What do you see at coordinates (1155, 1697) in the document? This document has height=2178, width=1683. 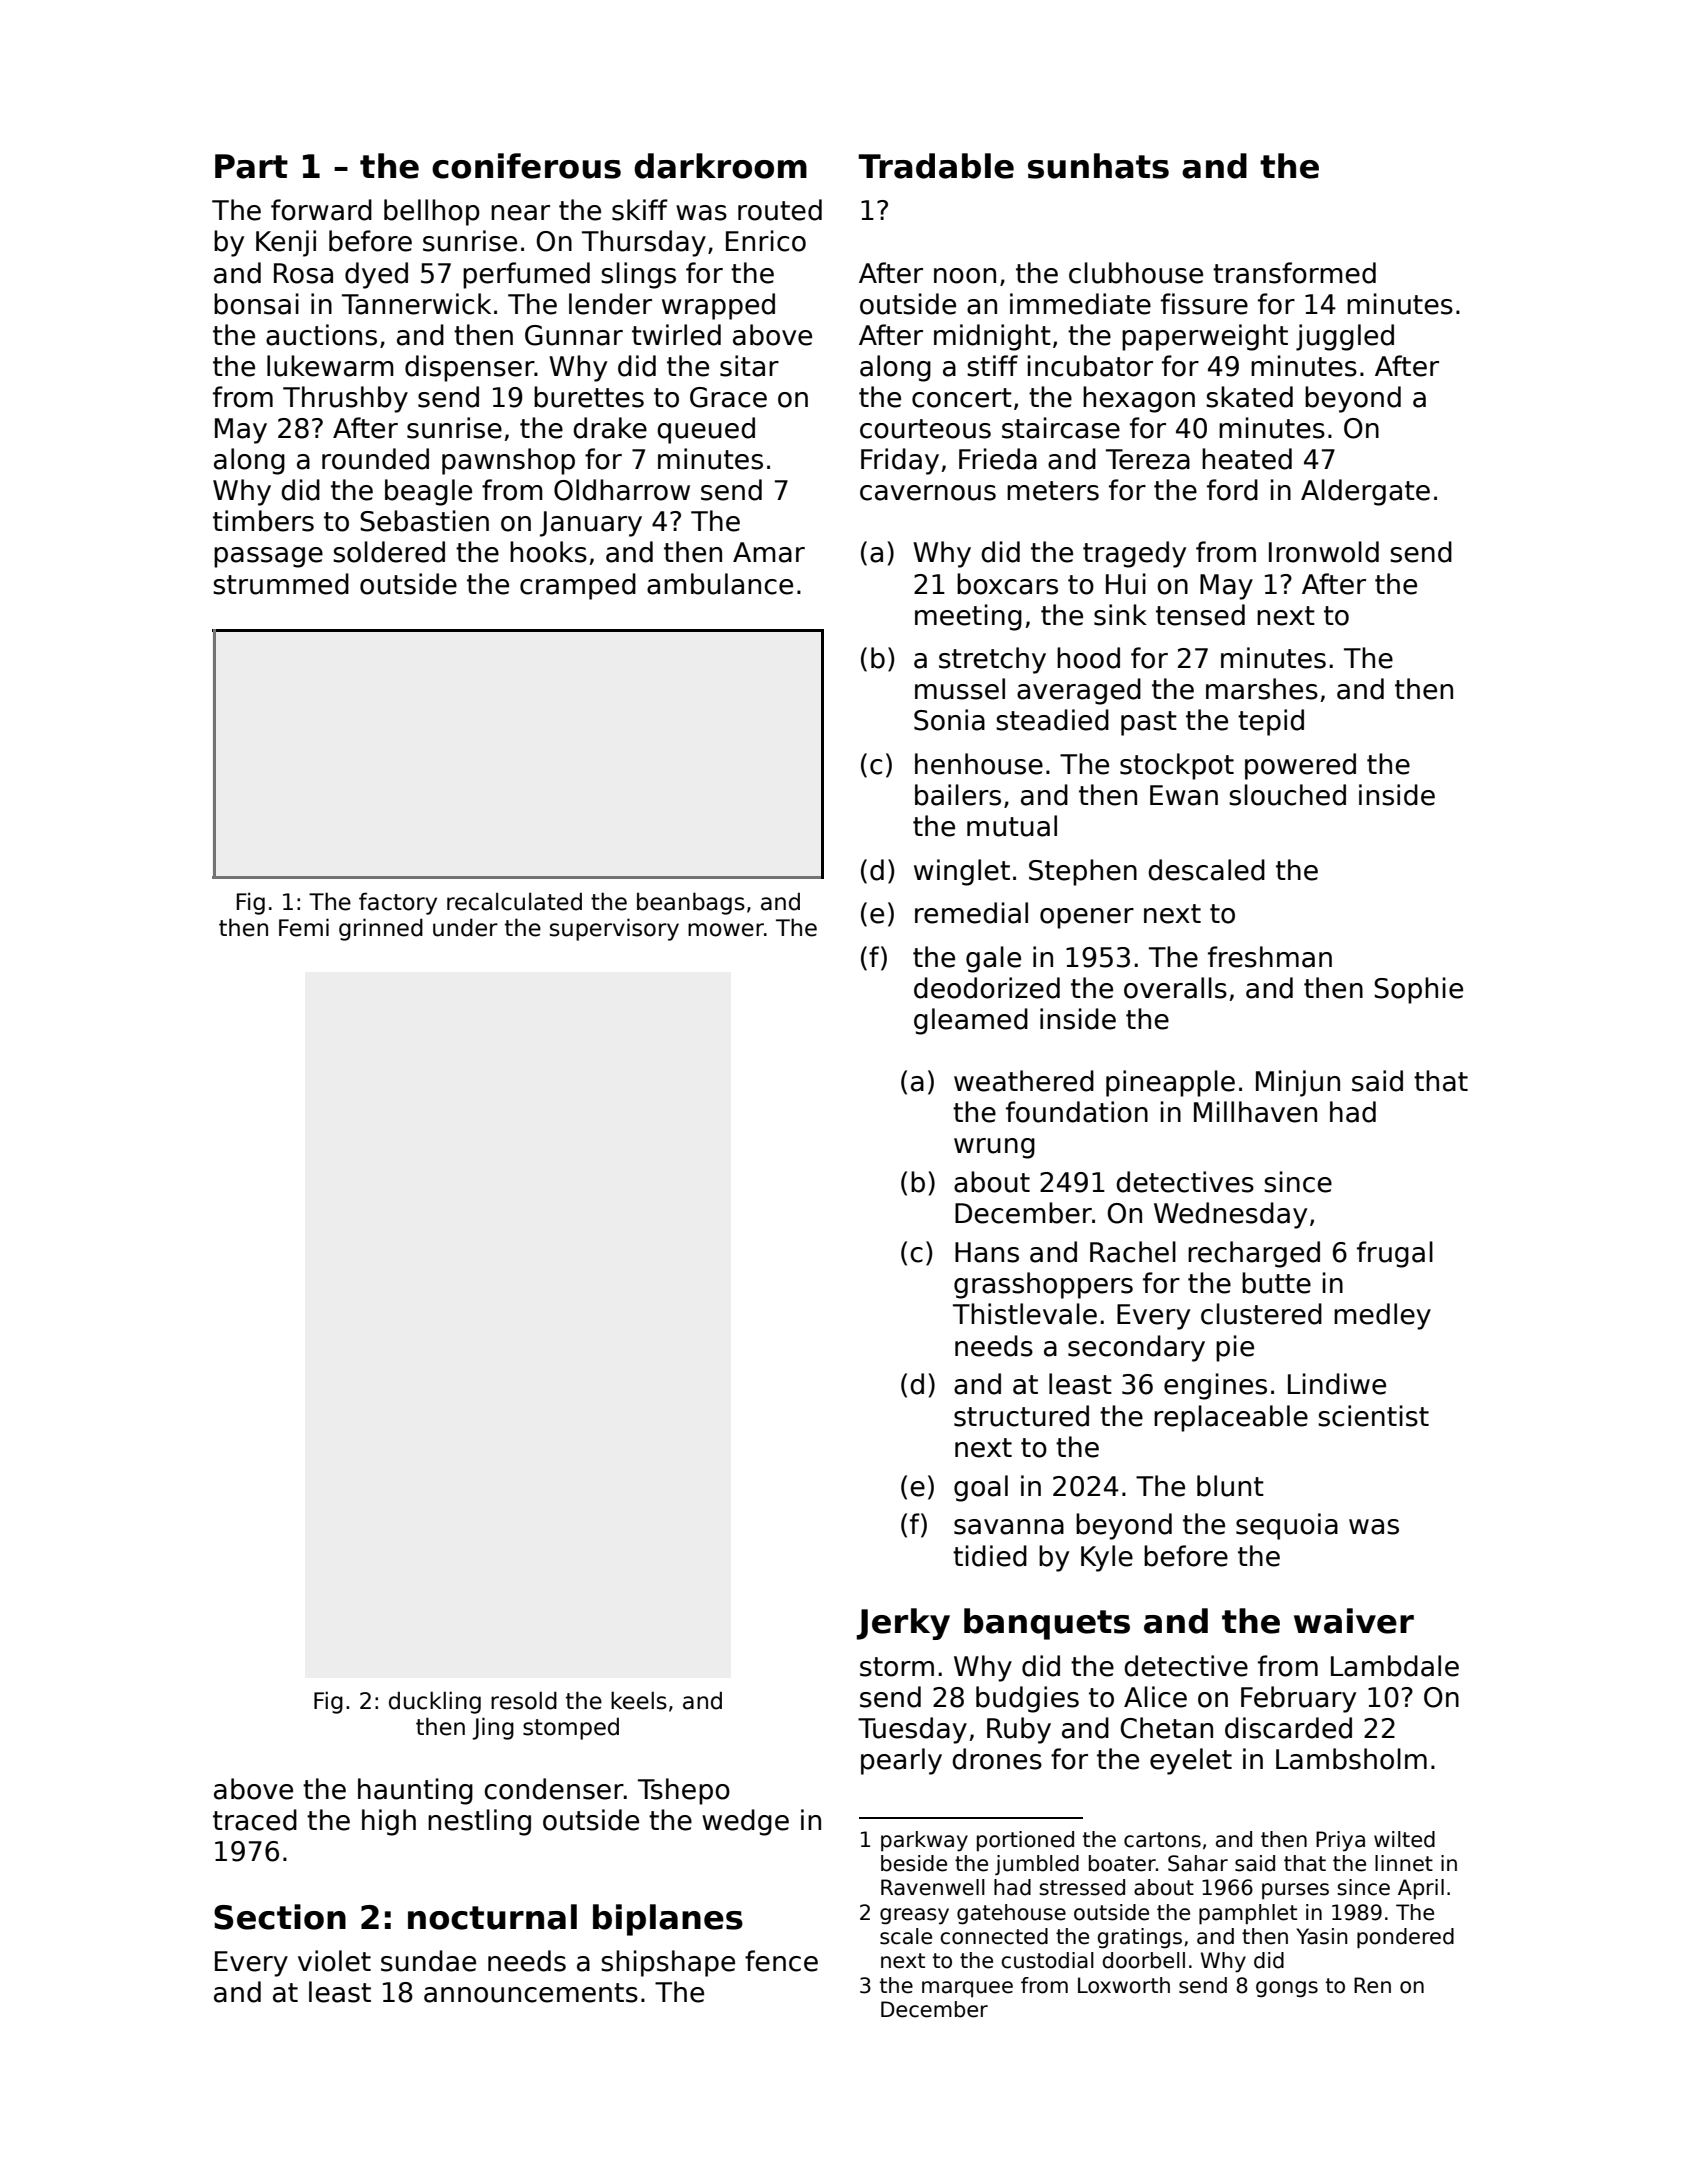 I see `Alice` at bounding box center [1155, 1697].
